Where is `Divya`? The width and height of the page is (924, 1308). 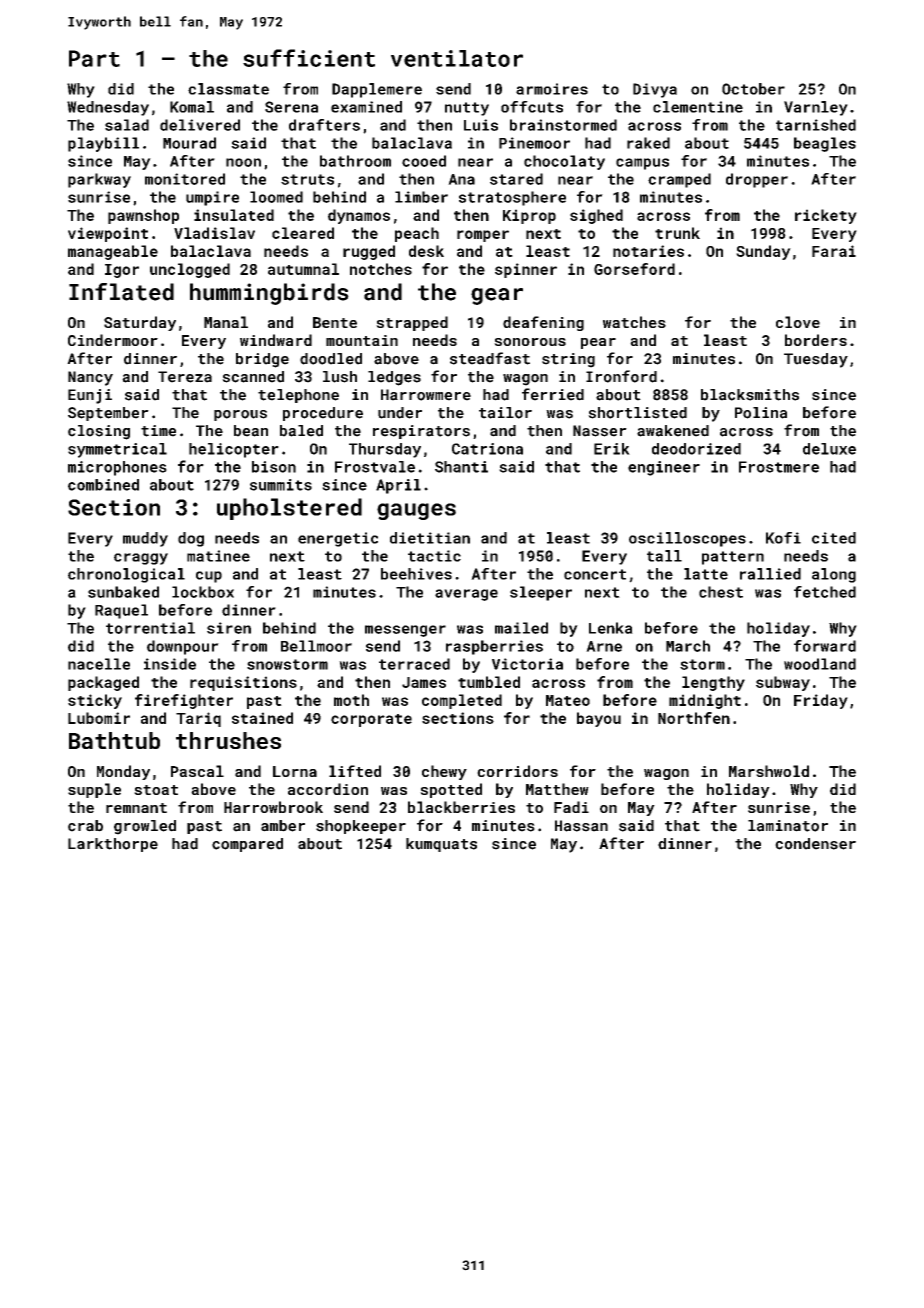 Divya is located at coordinates (655, 90).
